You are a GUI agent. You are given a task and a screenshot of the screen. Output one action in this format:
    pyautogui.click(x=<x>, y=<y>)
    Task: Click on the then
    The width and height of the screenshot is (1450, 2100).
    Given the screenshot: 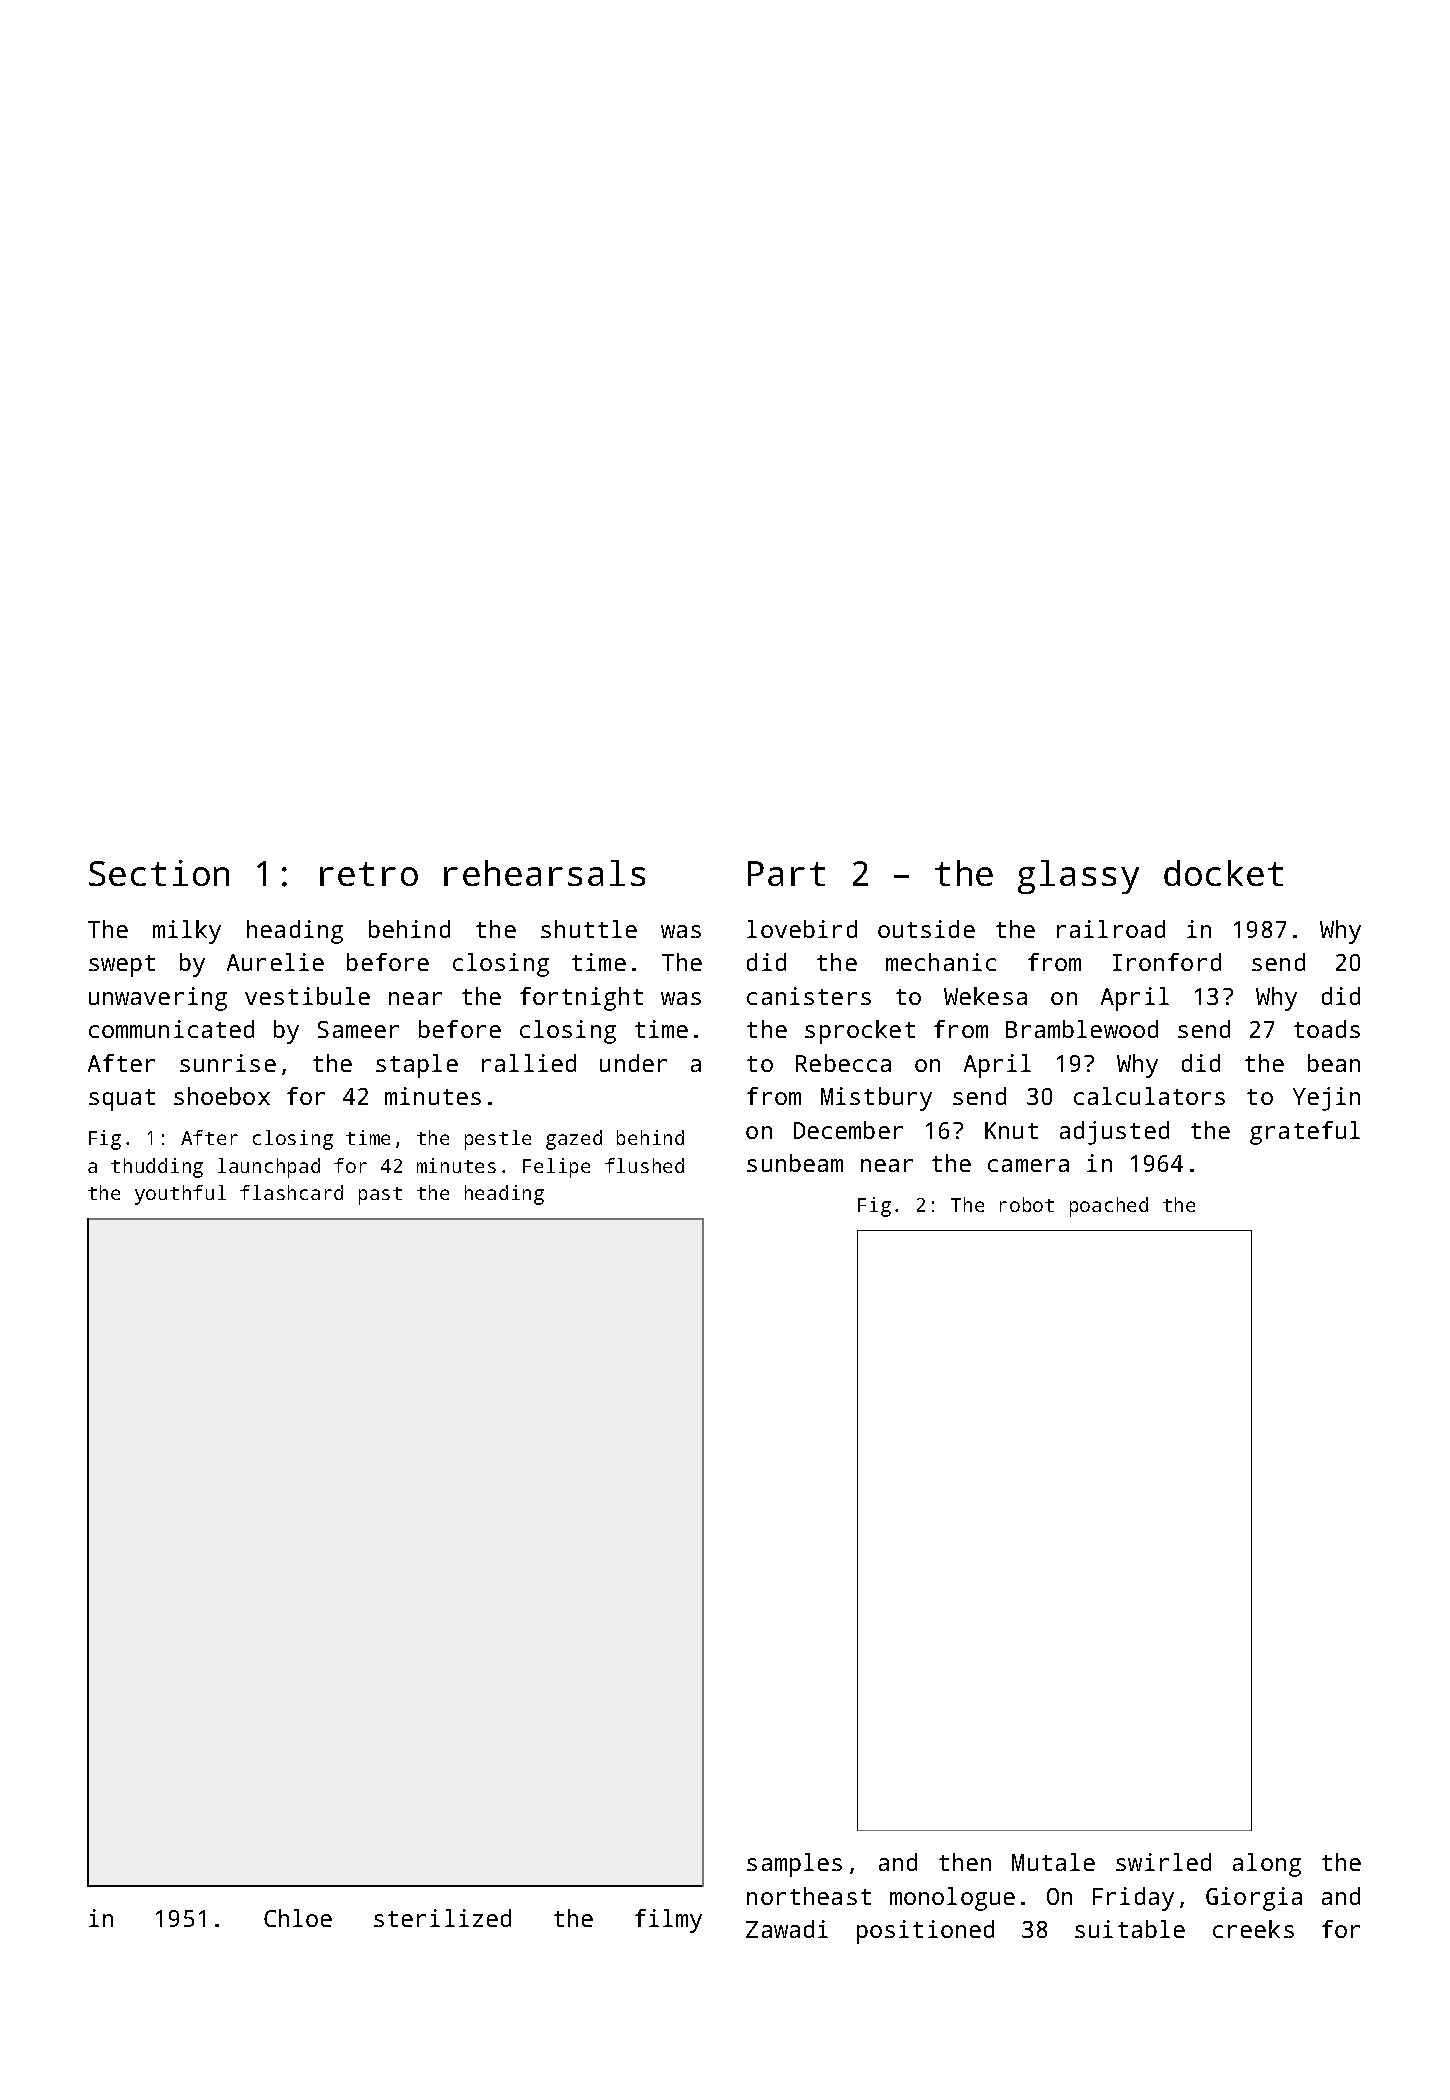 What is the action you would take?
    pyautogui.click(x=965, y=1862)
